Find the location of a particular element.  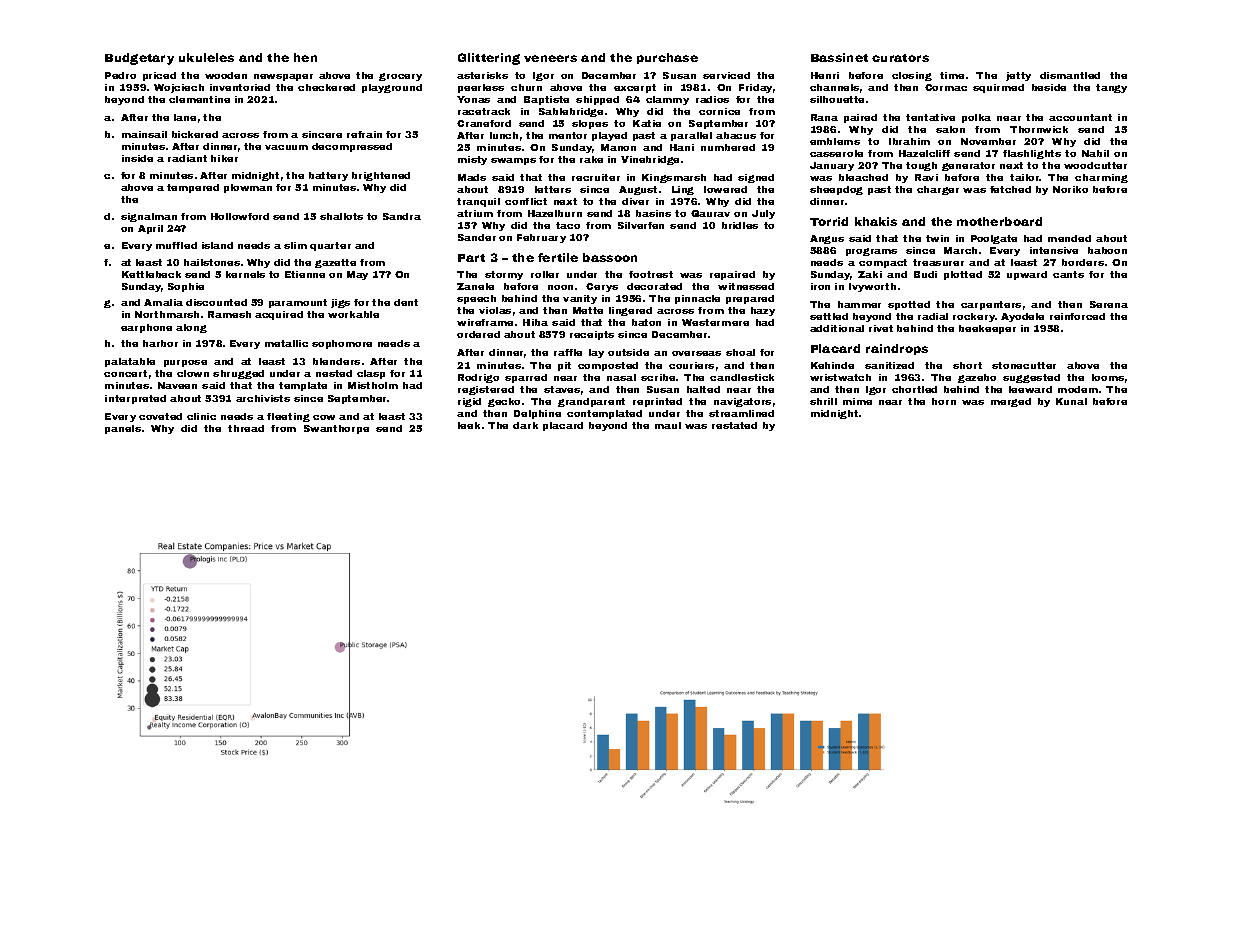

maul is located at coordinates (668, 425).
